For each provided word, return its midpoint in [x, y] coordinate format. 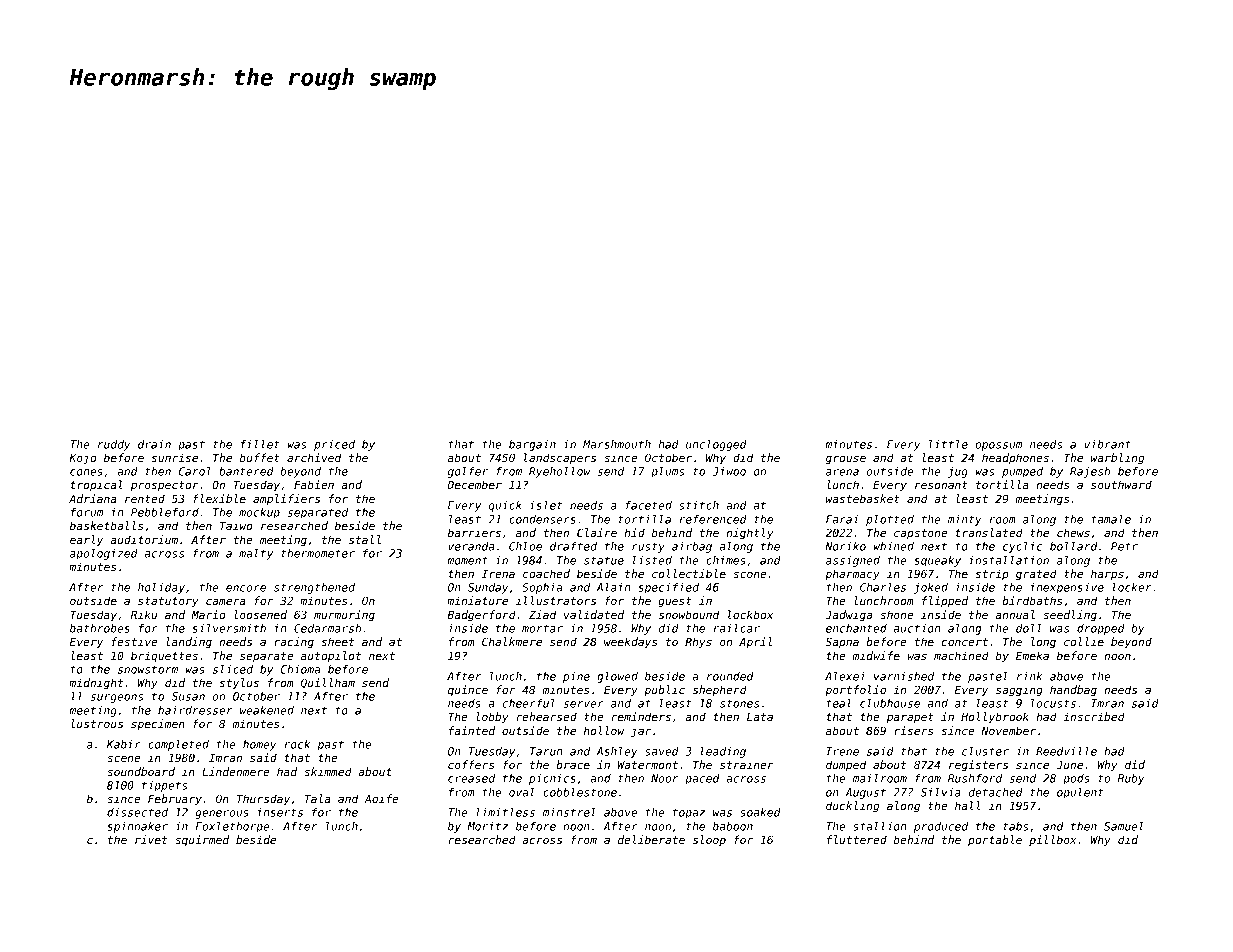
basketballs [107, 525]
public [664, 690]
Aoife [381, 798]
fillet [260, 444]
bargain [532, 445]
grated [1036, 575]
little [948, 444]
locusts [1053, 703]
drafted [573, 546]
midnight [96, 684]
